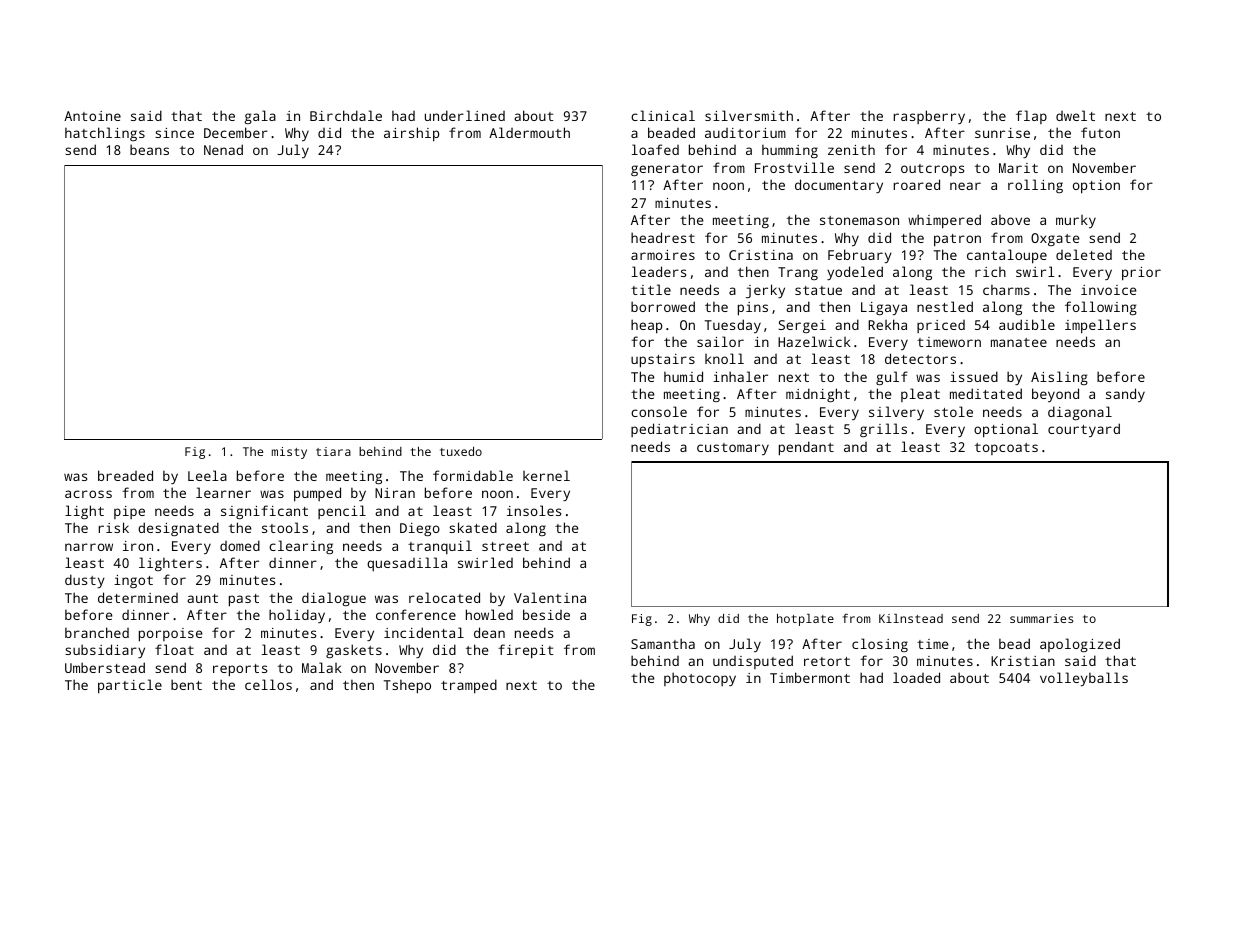 The image size is (1233, 952). I want to click on dwelt, so click(1075, 115).
